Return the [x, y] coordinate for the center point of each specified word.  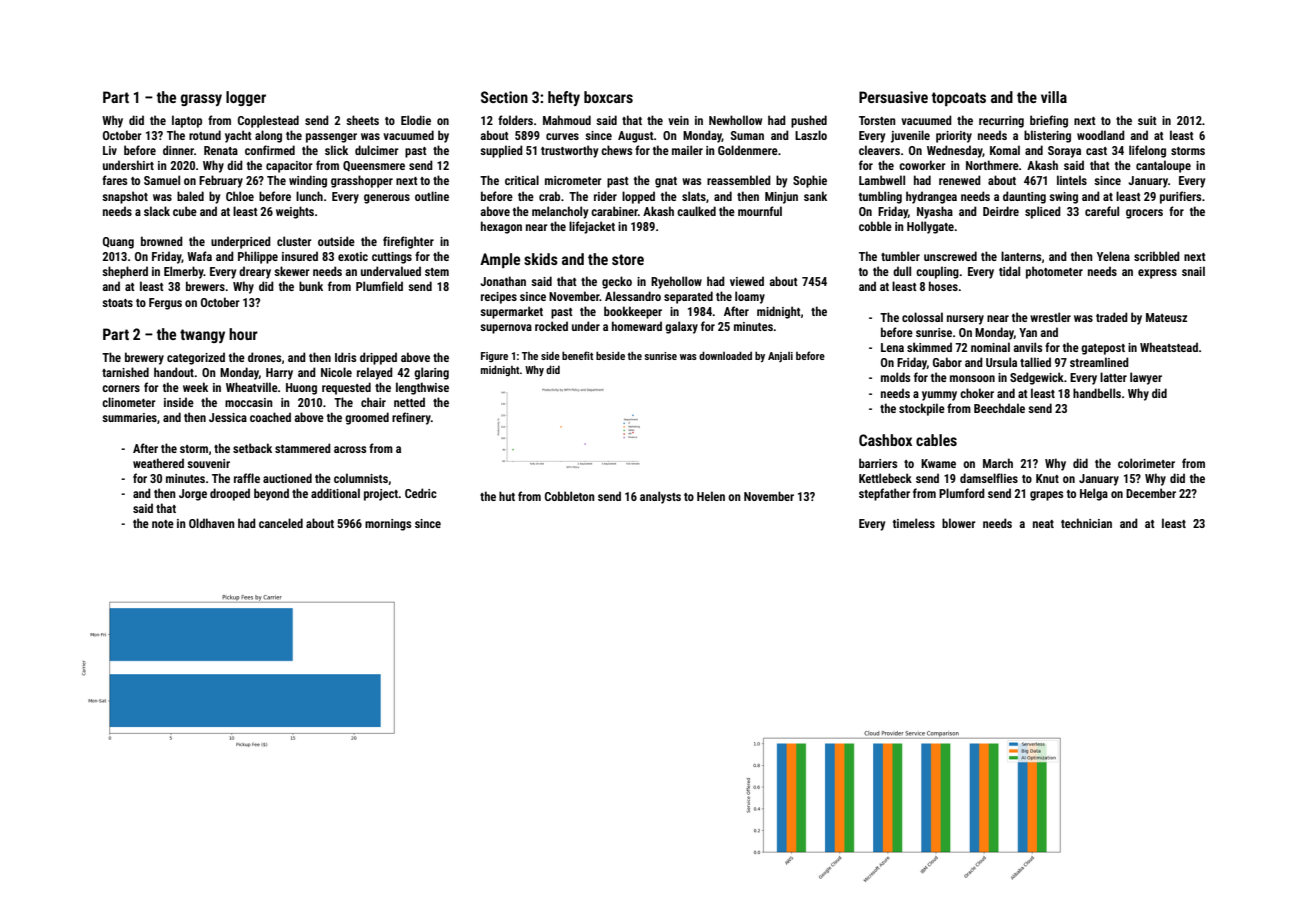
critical [522, 180]
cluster [294, 241]
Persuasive [893, 97]
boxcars [608, 97]
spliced [1043, 212]
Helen [711, 496]
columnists [361, 478]
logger [246, 98]
